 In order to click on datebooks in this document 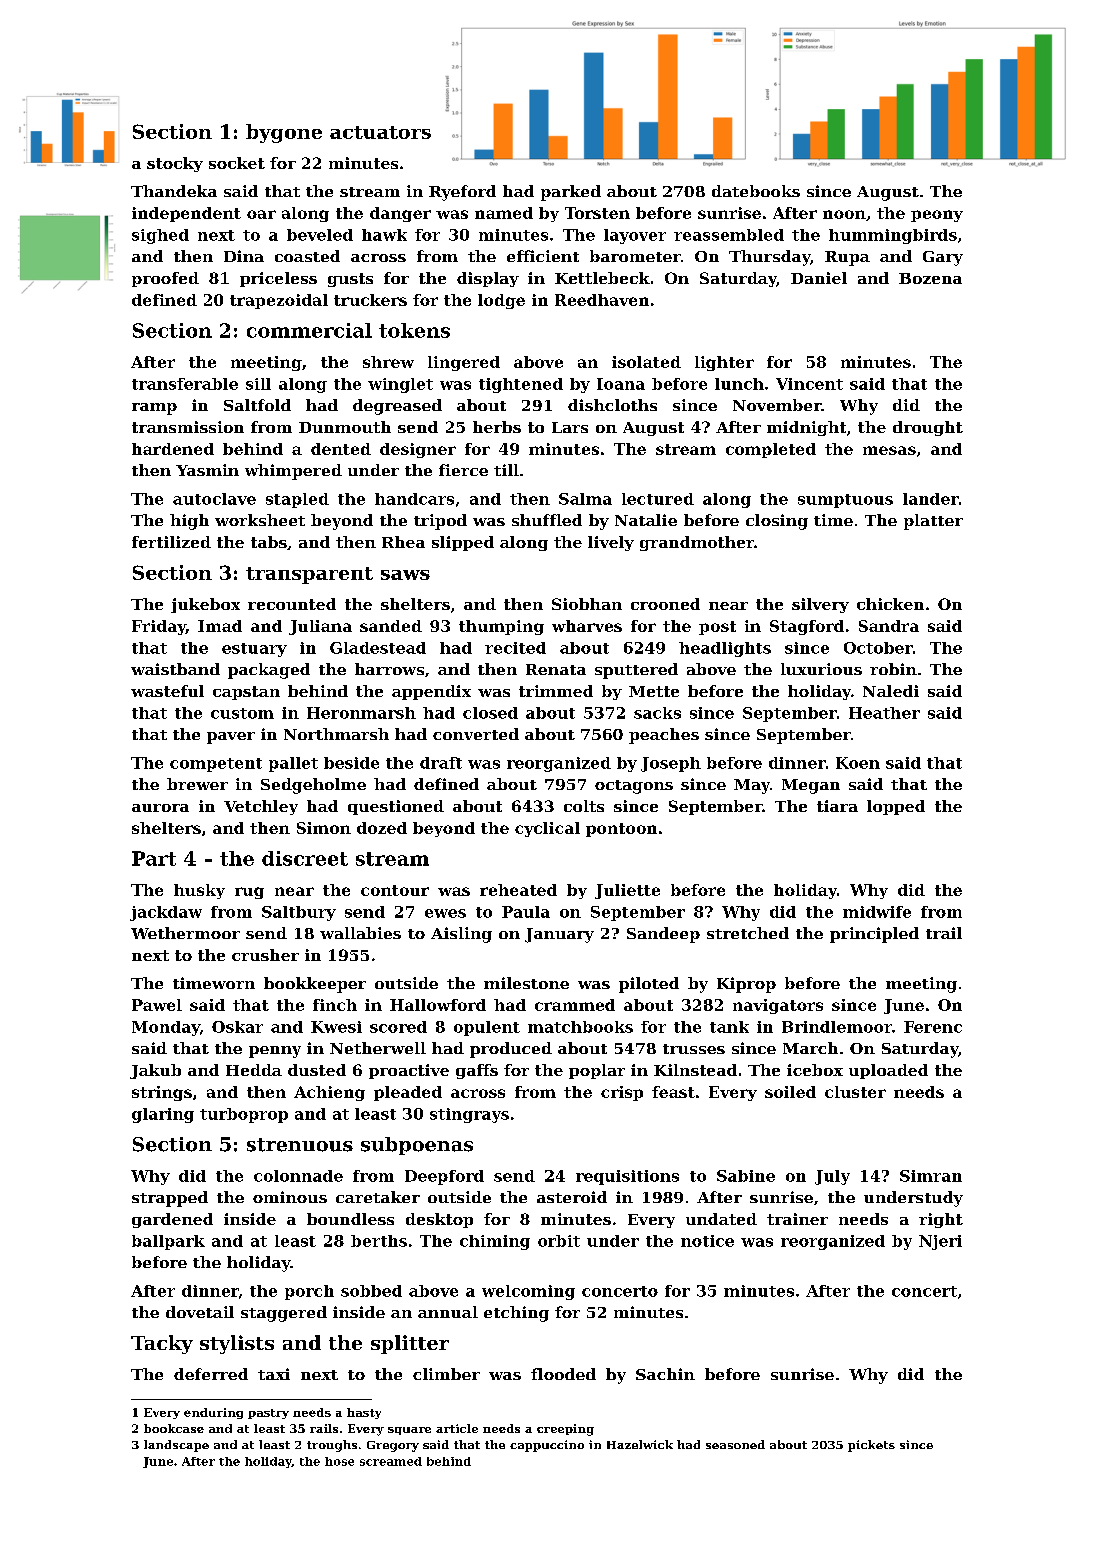, I will do `click(756, 191)`.
